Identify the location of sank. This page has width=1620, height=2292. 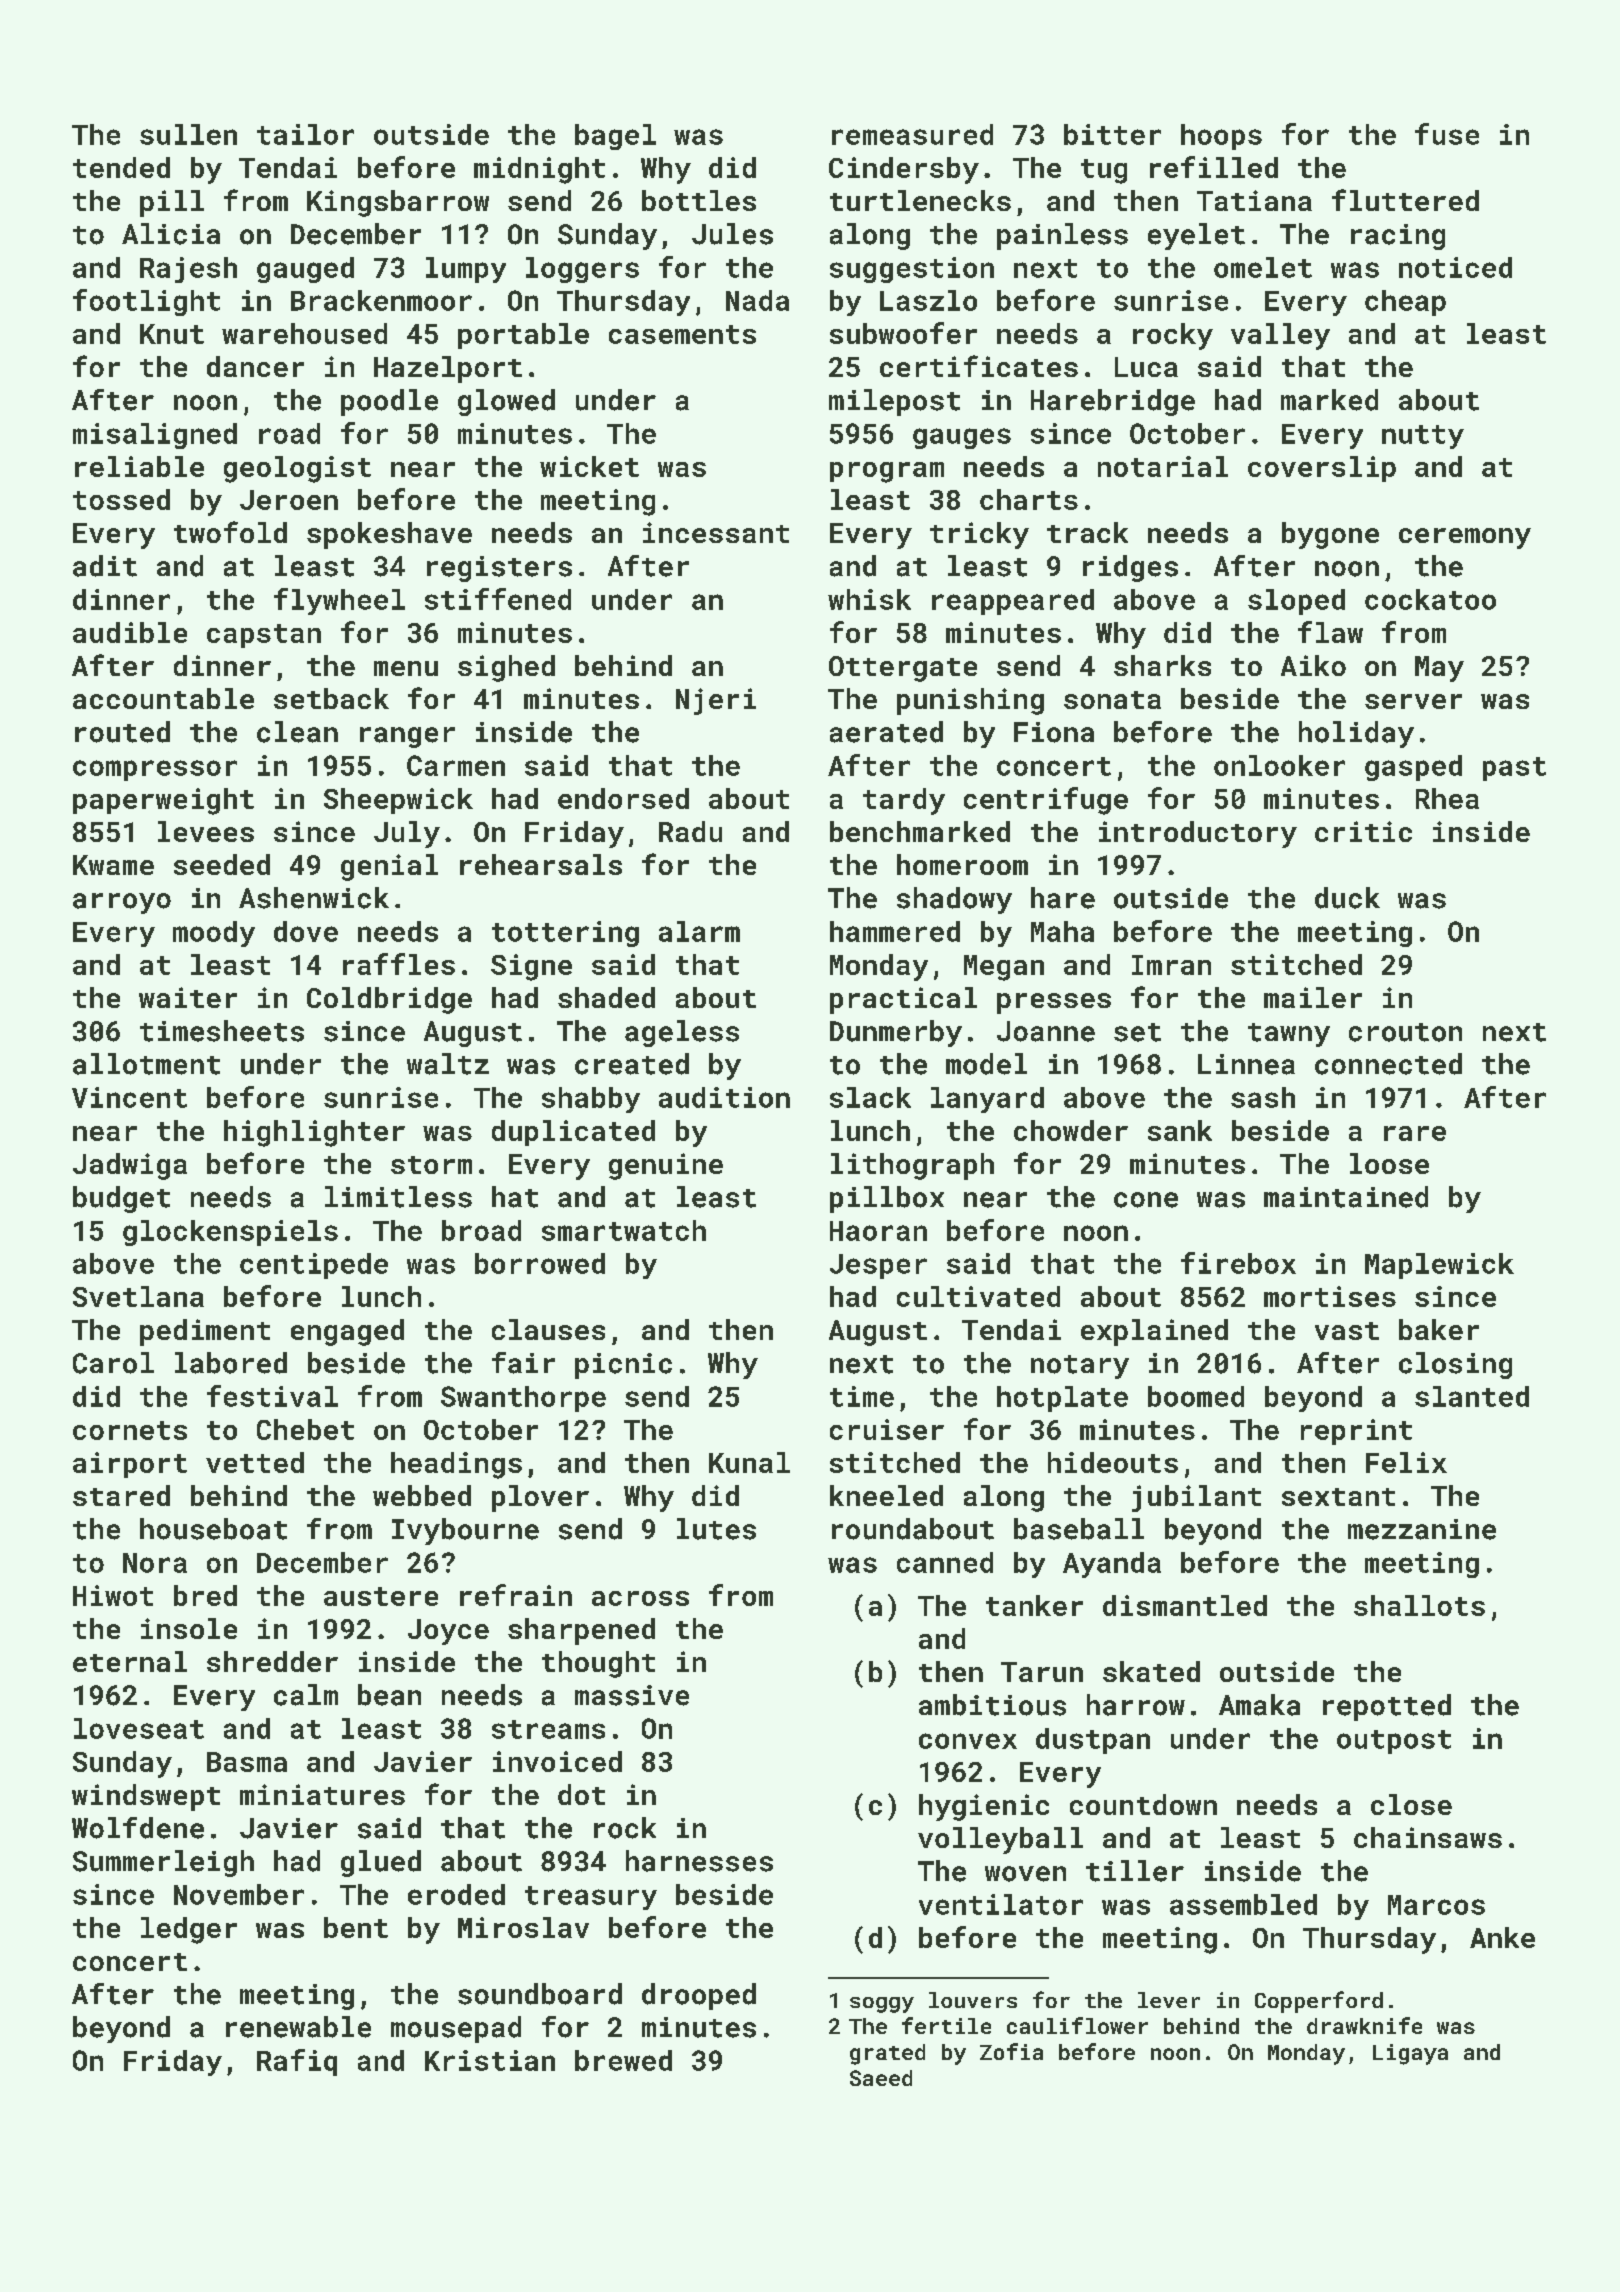
(1180, 1130).
